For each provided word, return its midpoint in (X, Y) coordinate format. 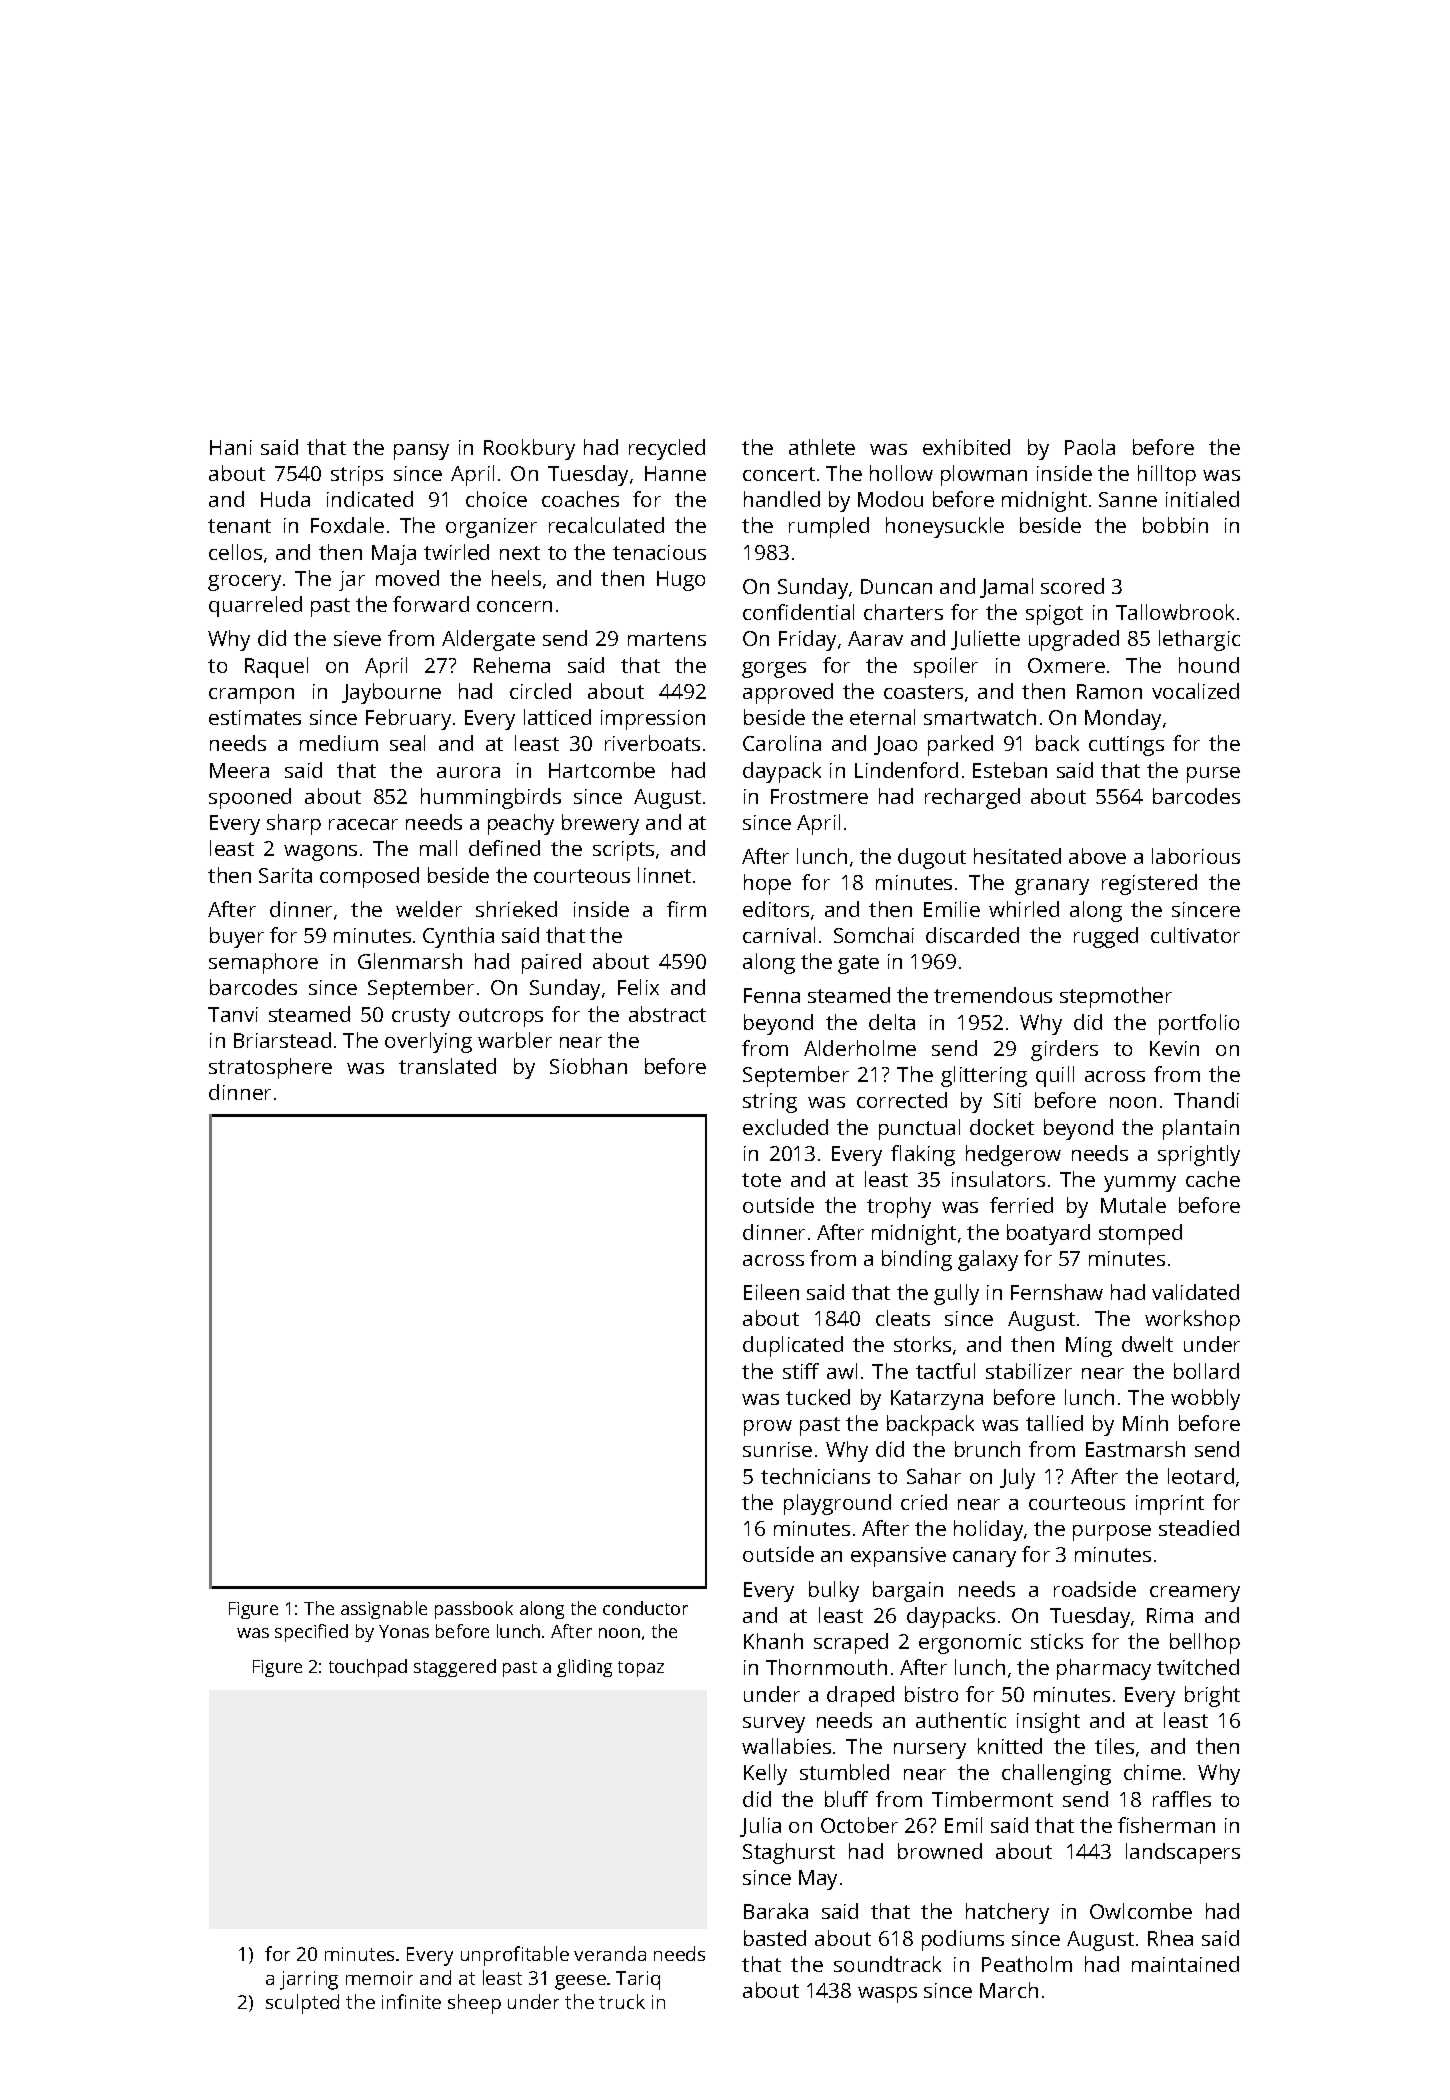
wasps (887, 1995)
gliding (584, 1668)
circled (540, 691)
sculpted (302, 2004)
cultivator (1195, 935)
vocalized (1195, 691)
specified (311, 1633)
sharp (294, 824)
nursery (930, 1751)
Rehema (512, 665)
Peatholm (1027, 1964)
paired (551, 963)
